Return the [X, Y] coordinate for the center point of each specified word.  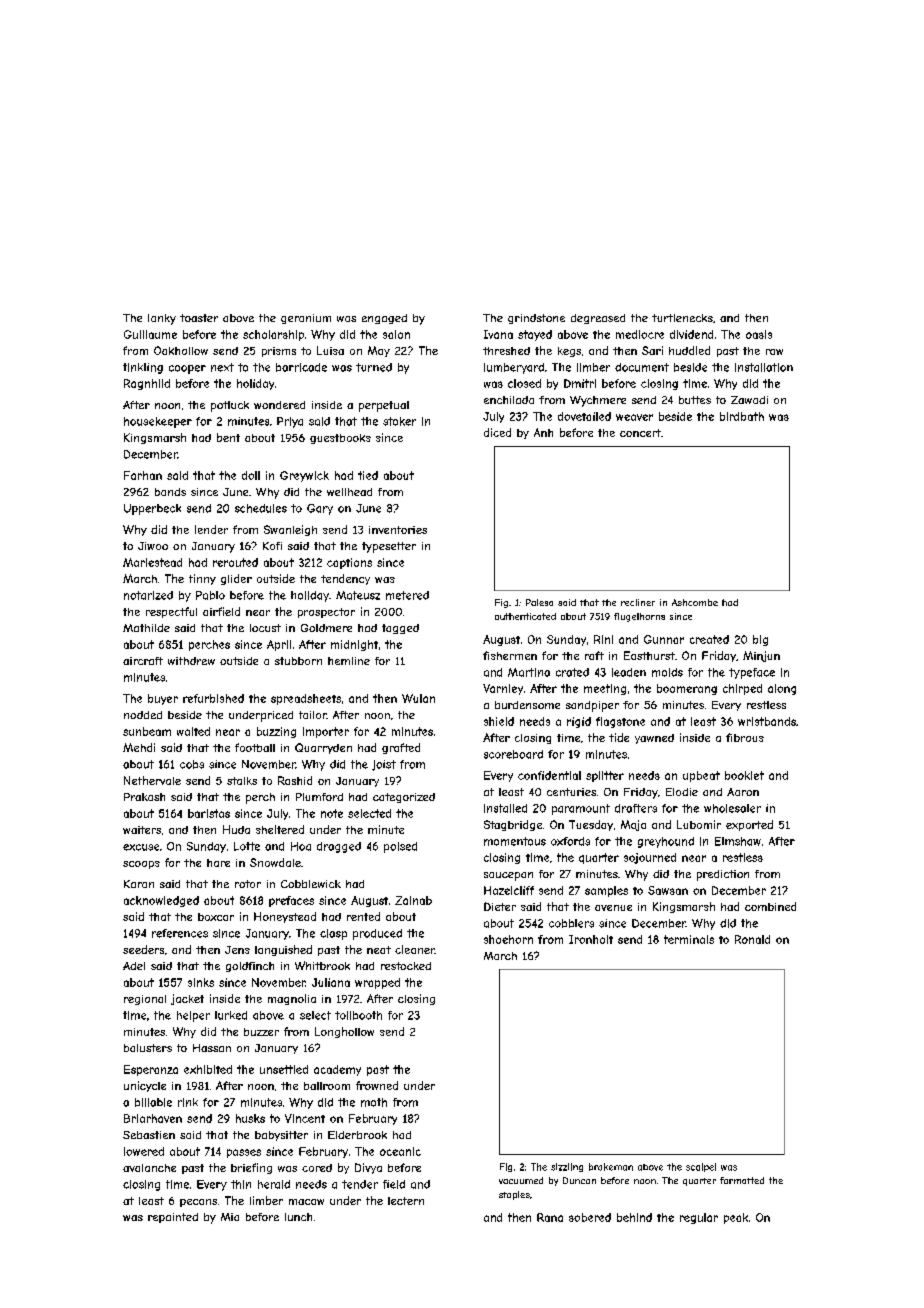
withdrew [191, 661]
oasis [759, 334]
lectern [406, 1201]
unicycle [145, 1086]
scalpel [701, 1167]
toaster [199, 318]
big [760, 640]
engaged [384, 319]
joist [384, 765]
